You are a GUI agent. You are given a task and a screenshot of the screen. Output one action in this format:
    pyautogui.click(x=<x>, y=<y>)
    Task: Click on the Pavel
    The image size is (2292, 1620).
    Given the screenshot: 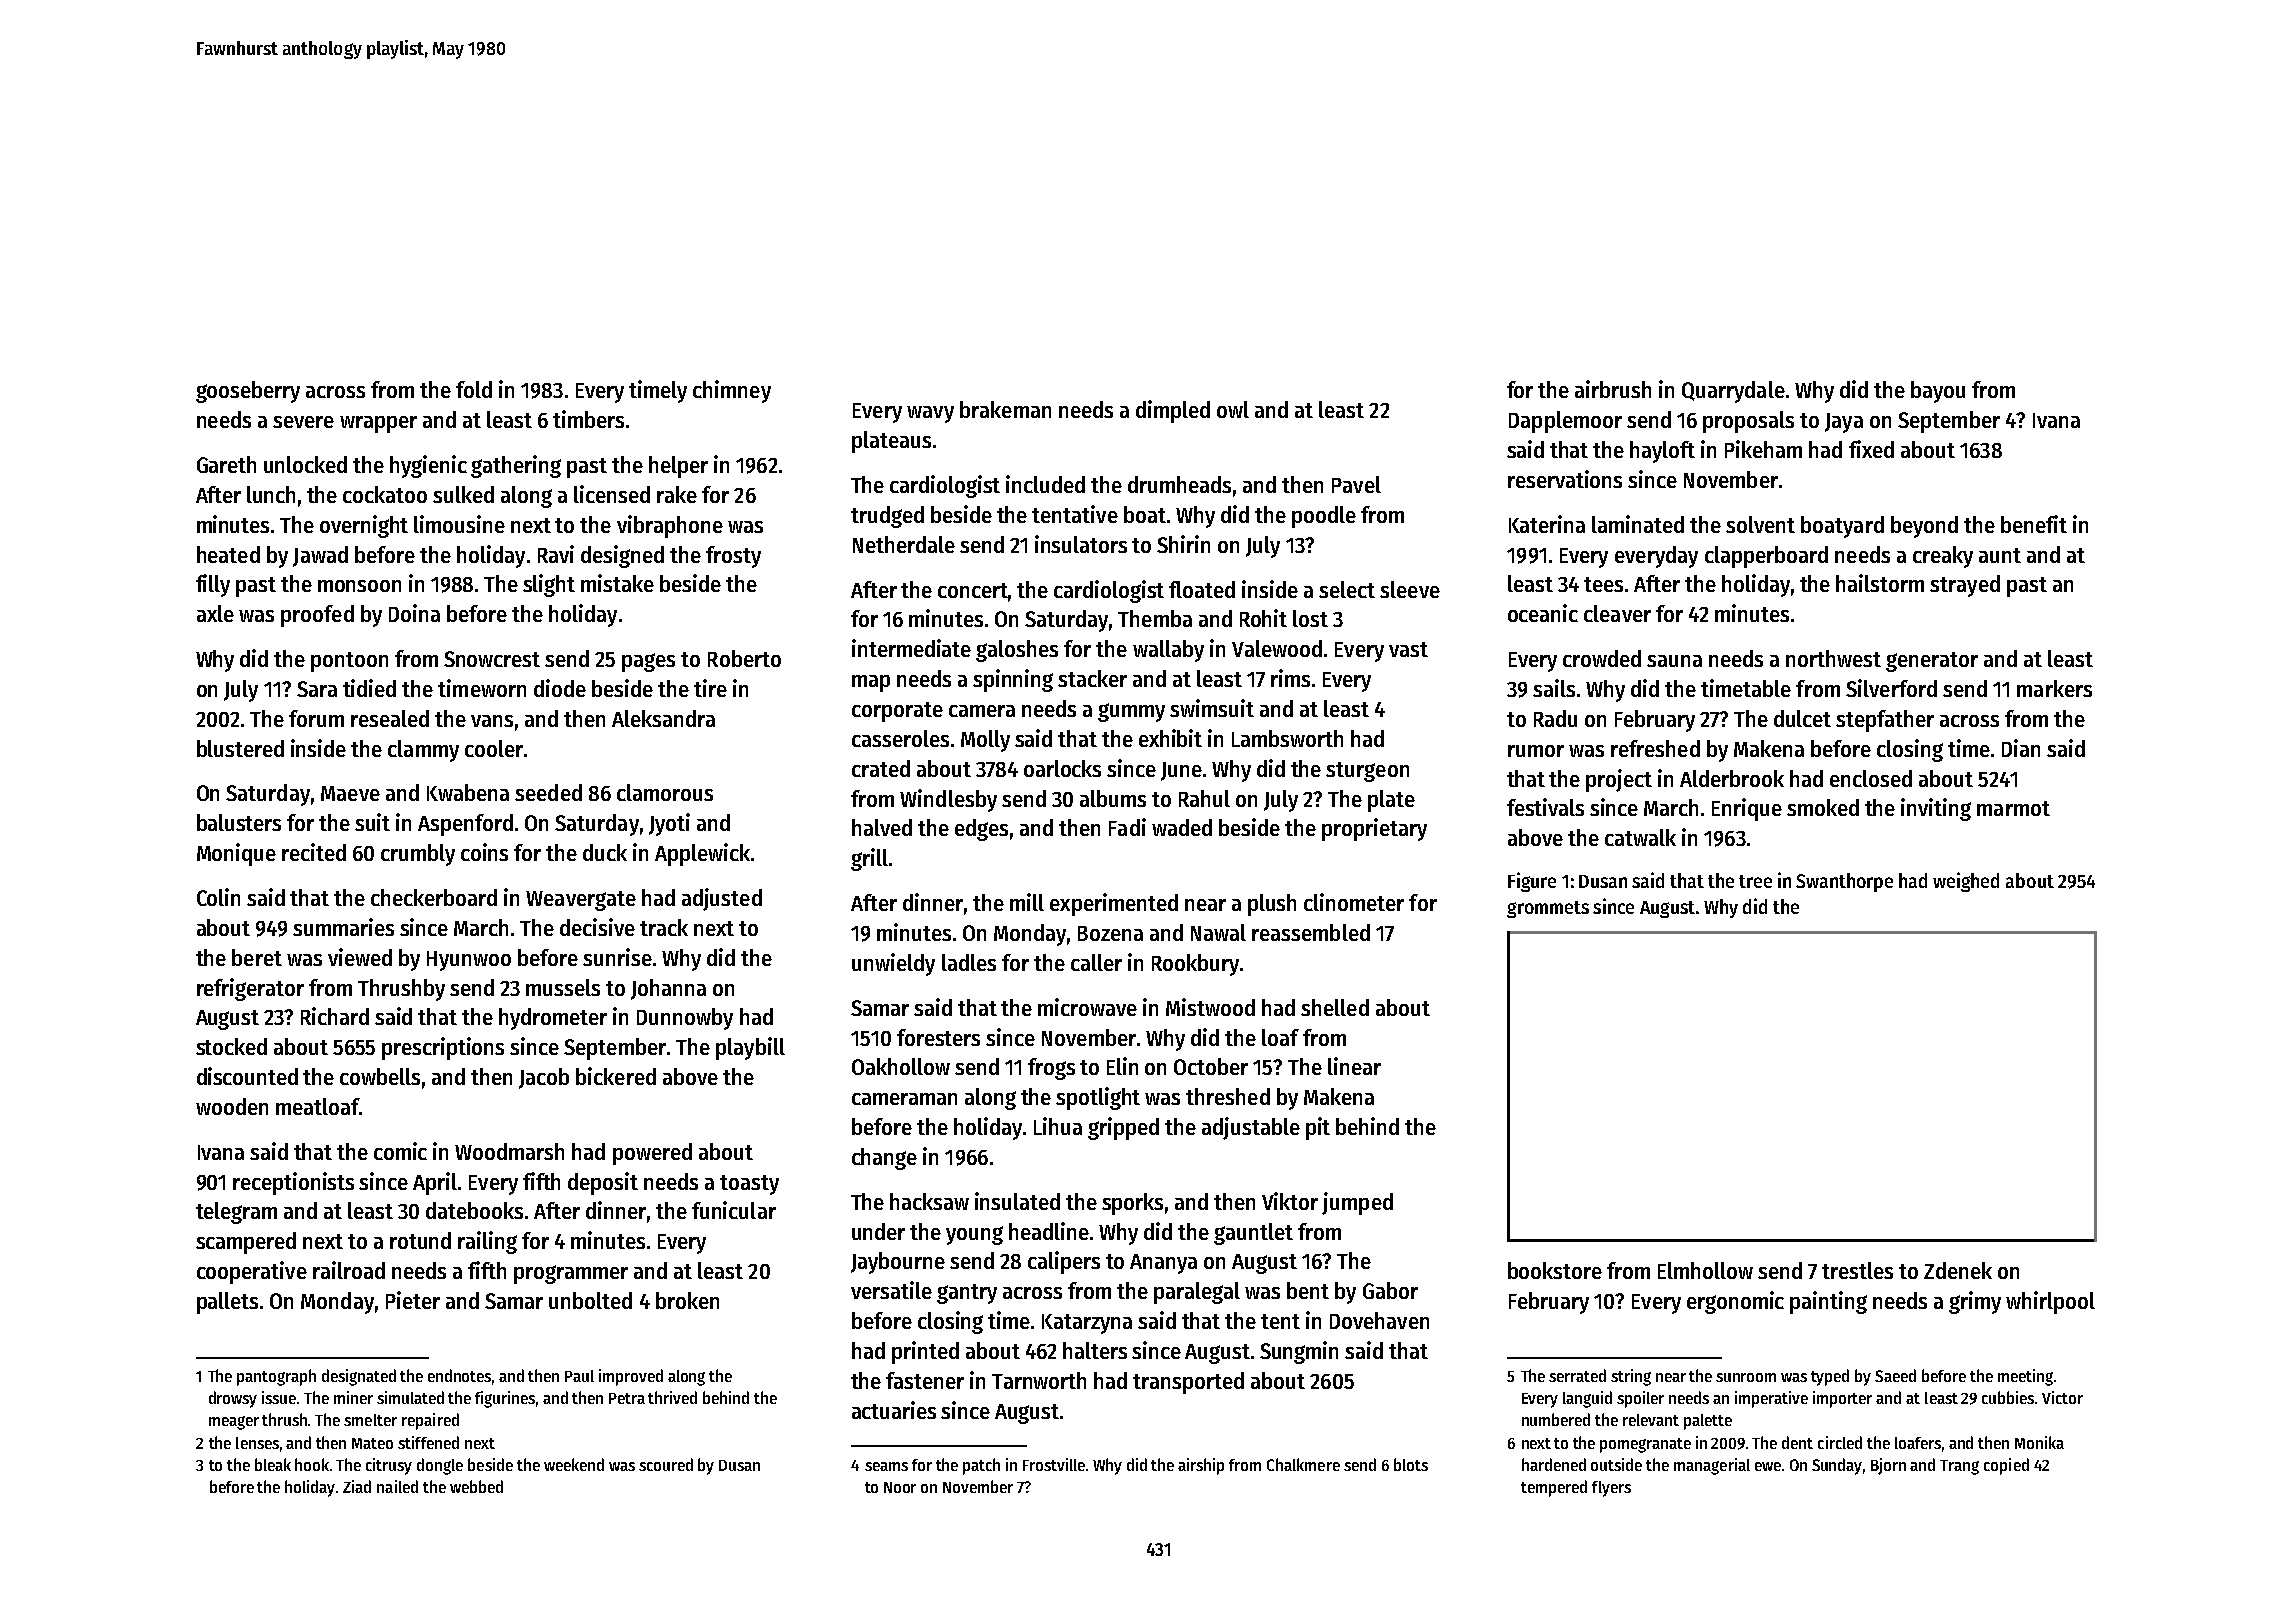 What is the action you would take?
    pyautogui.click(x=1356, y=484)
